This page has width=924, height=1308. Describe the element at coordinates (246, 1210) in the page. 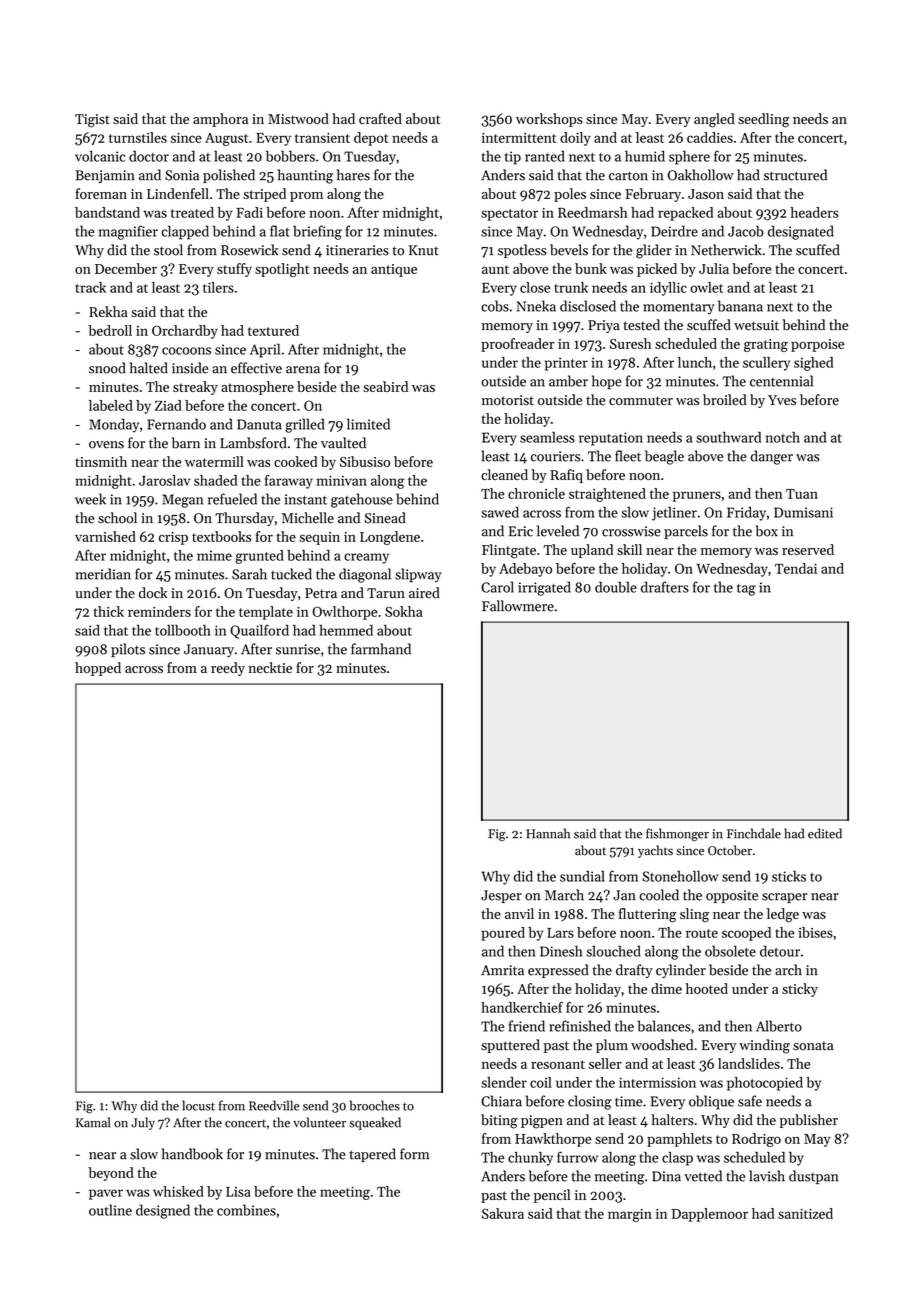

I see `combines` at that location.
